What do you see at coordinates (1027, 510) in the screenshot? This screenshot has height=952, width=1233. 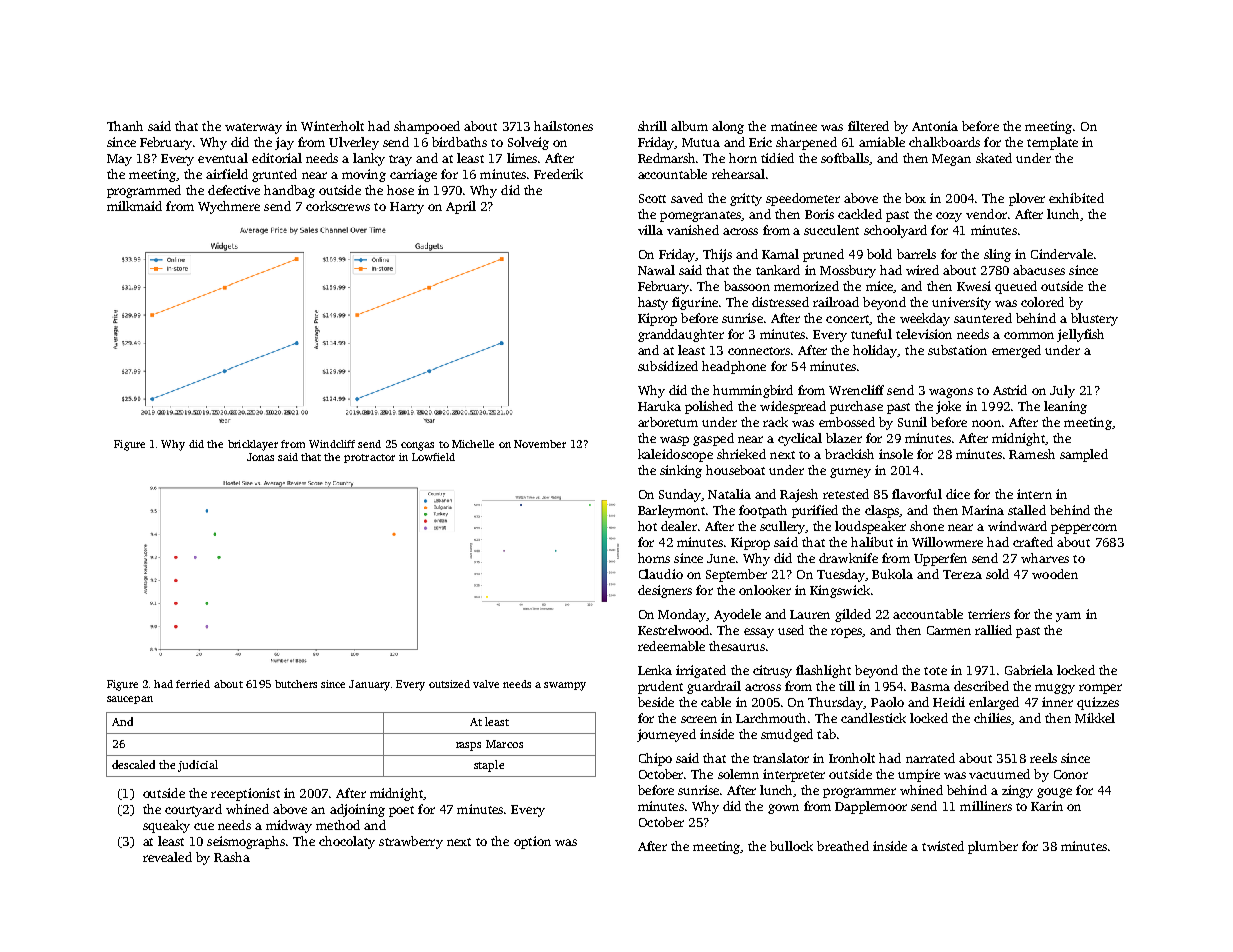 I see `stalled` at bounding box center [1027, 510].
